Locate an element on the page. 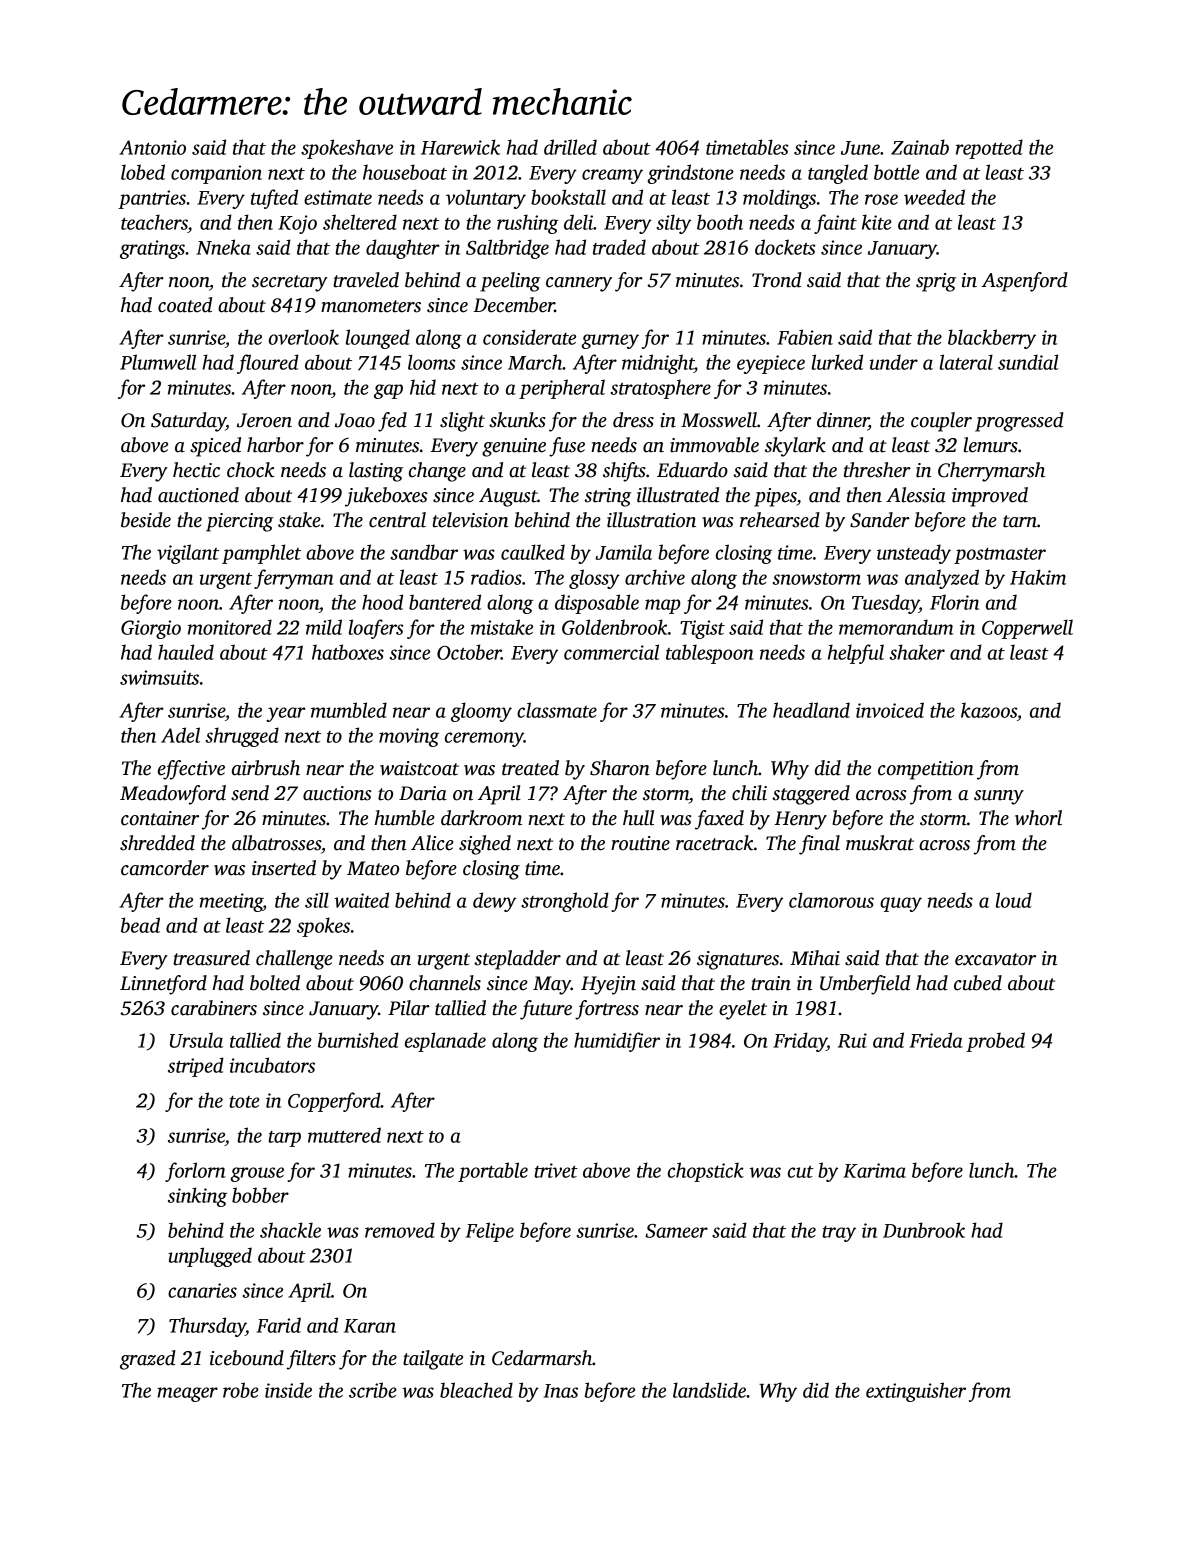 This document has height=1546, width=1195. grindstone is located at coordinates (691, 174).
